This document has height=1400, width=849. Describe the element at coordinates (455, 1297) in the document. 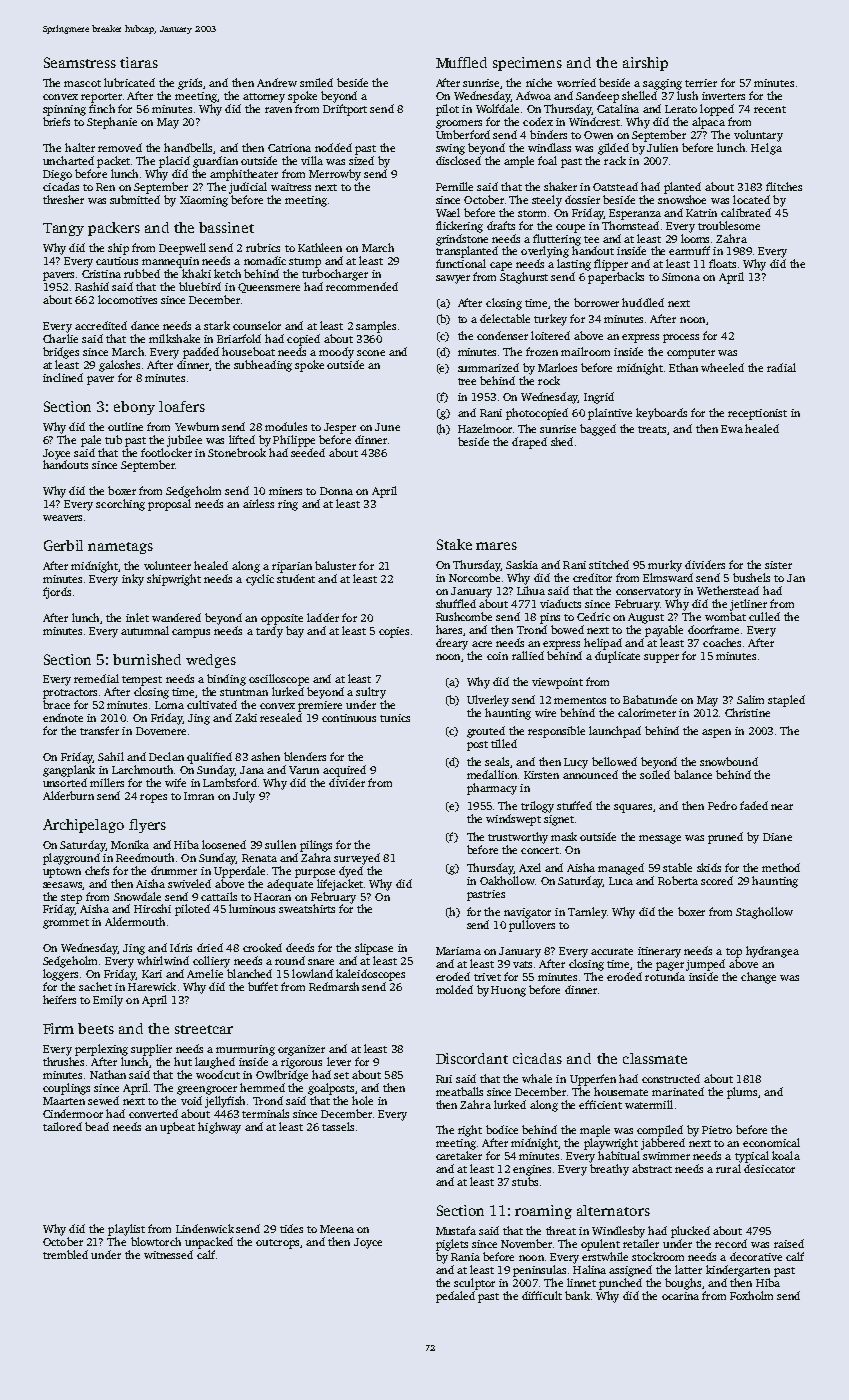

I see `pedaled` at that location.
